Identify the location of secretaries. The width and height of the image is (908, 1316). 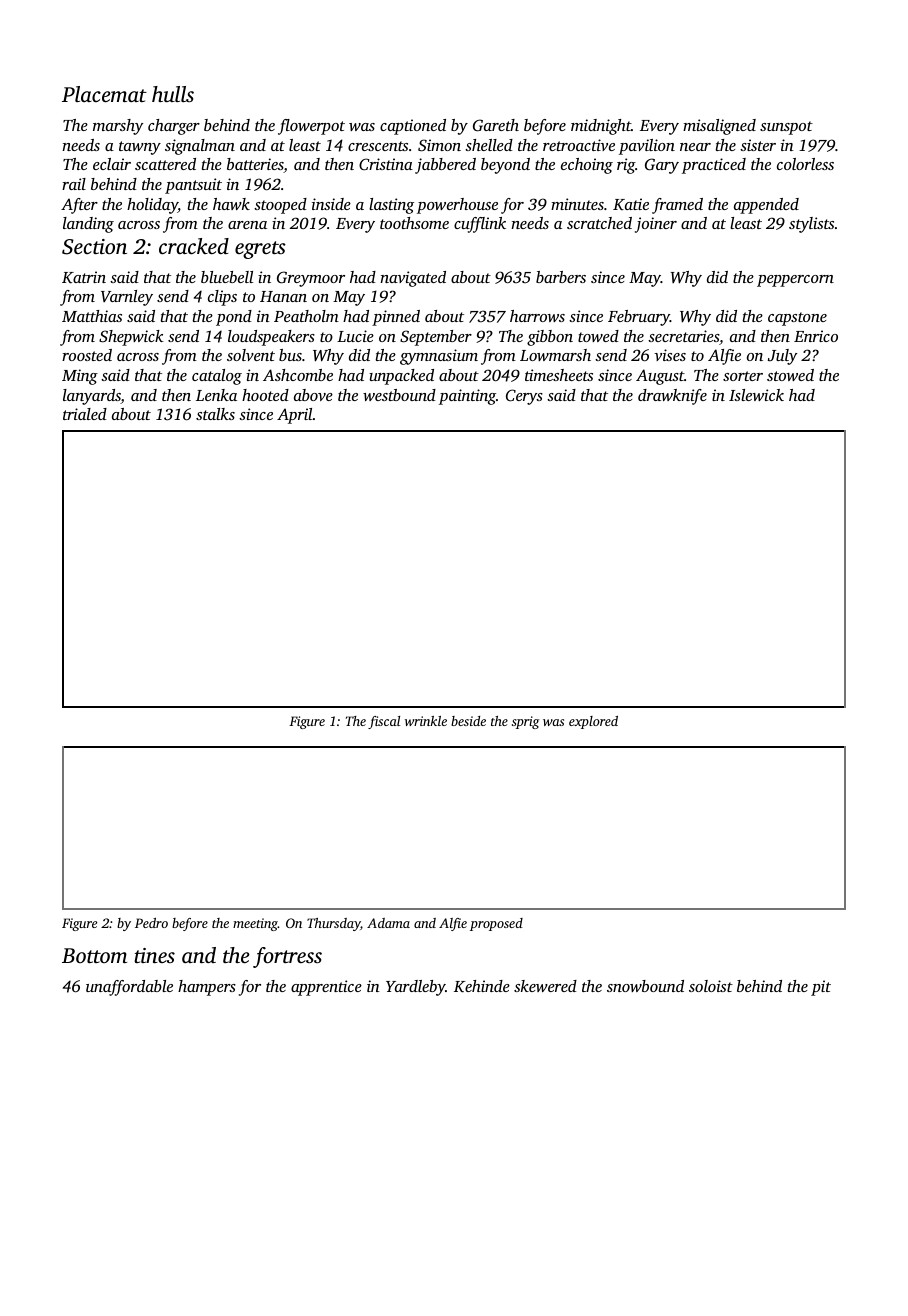
(683, 336).
